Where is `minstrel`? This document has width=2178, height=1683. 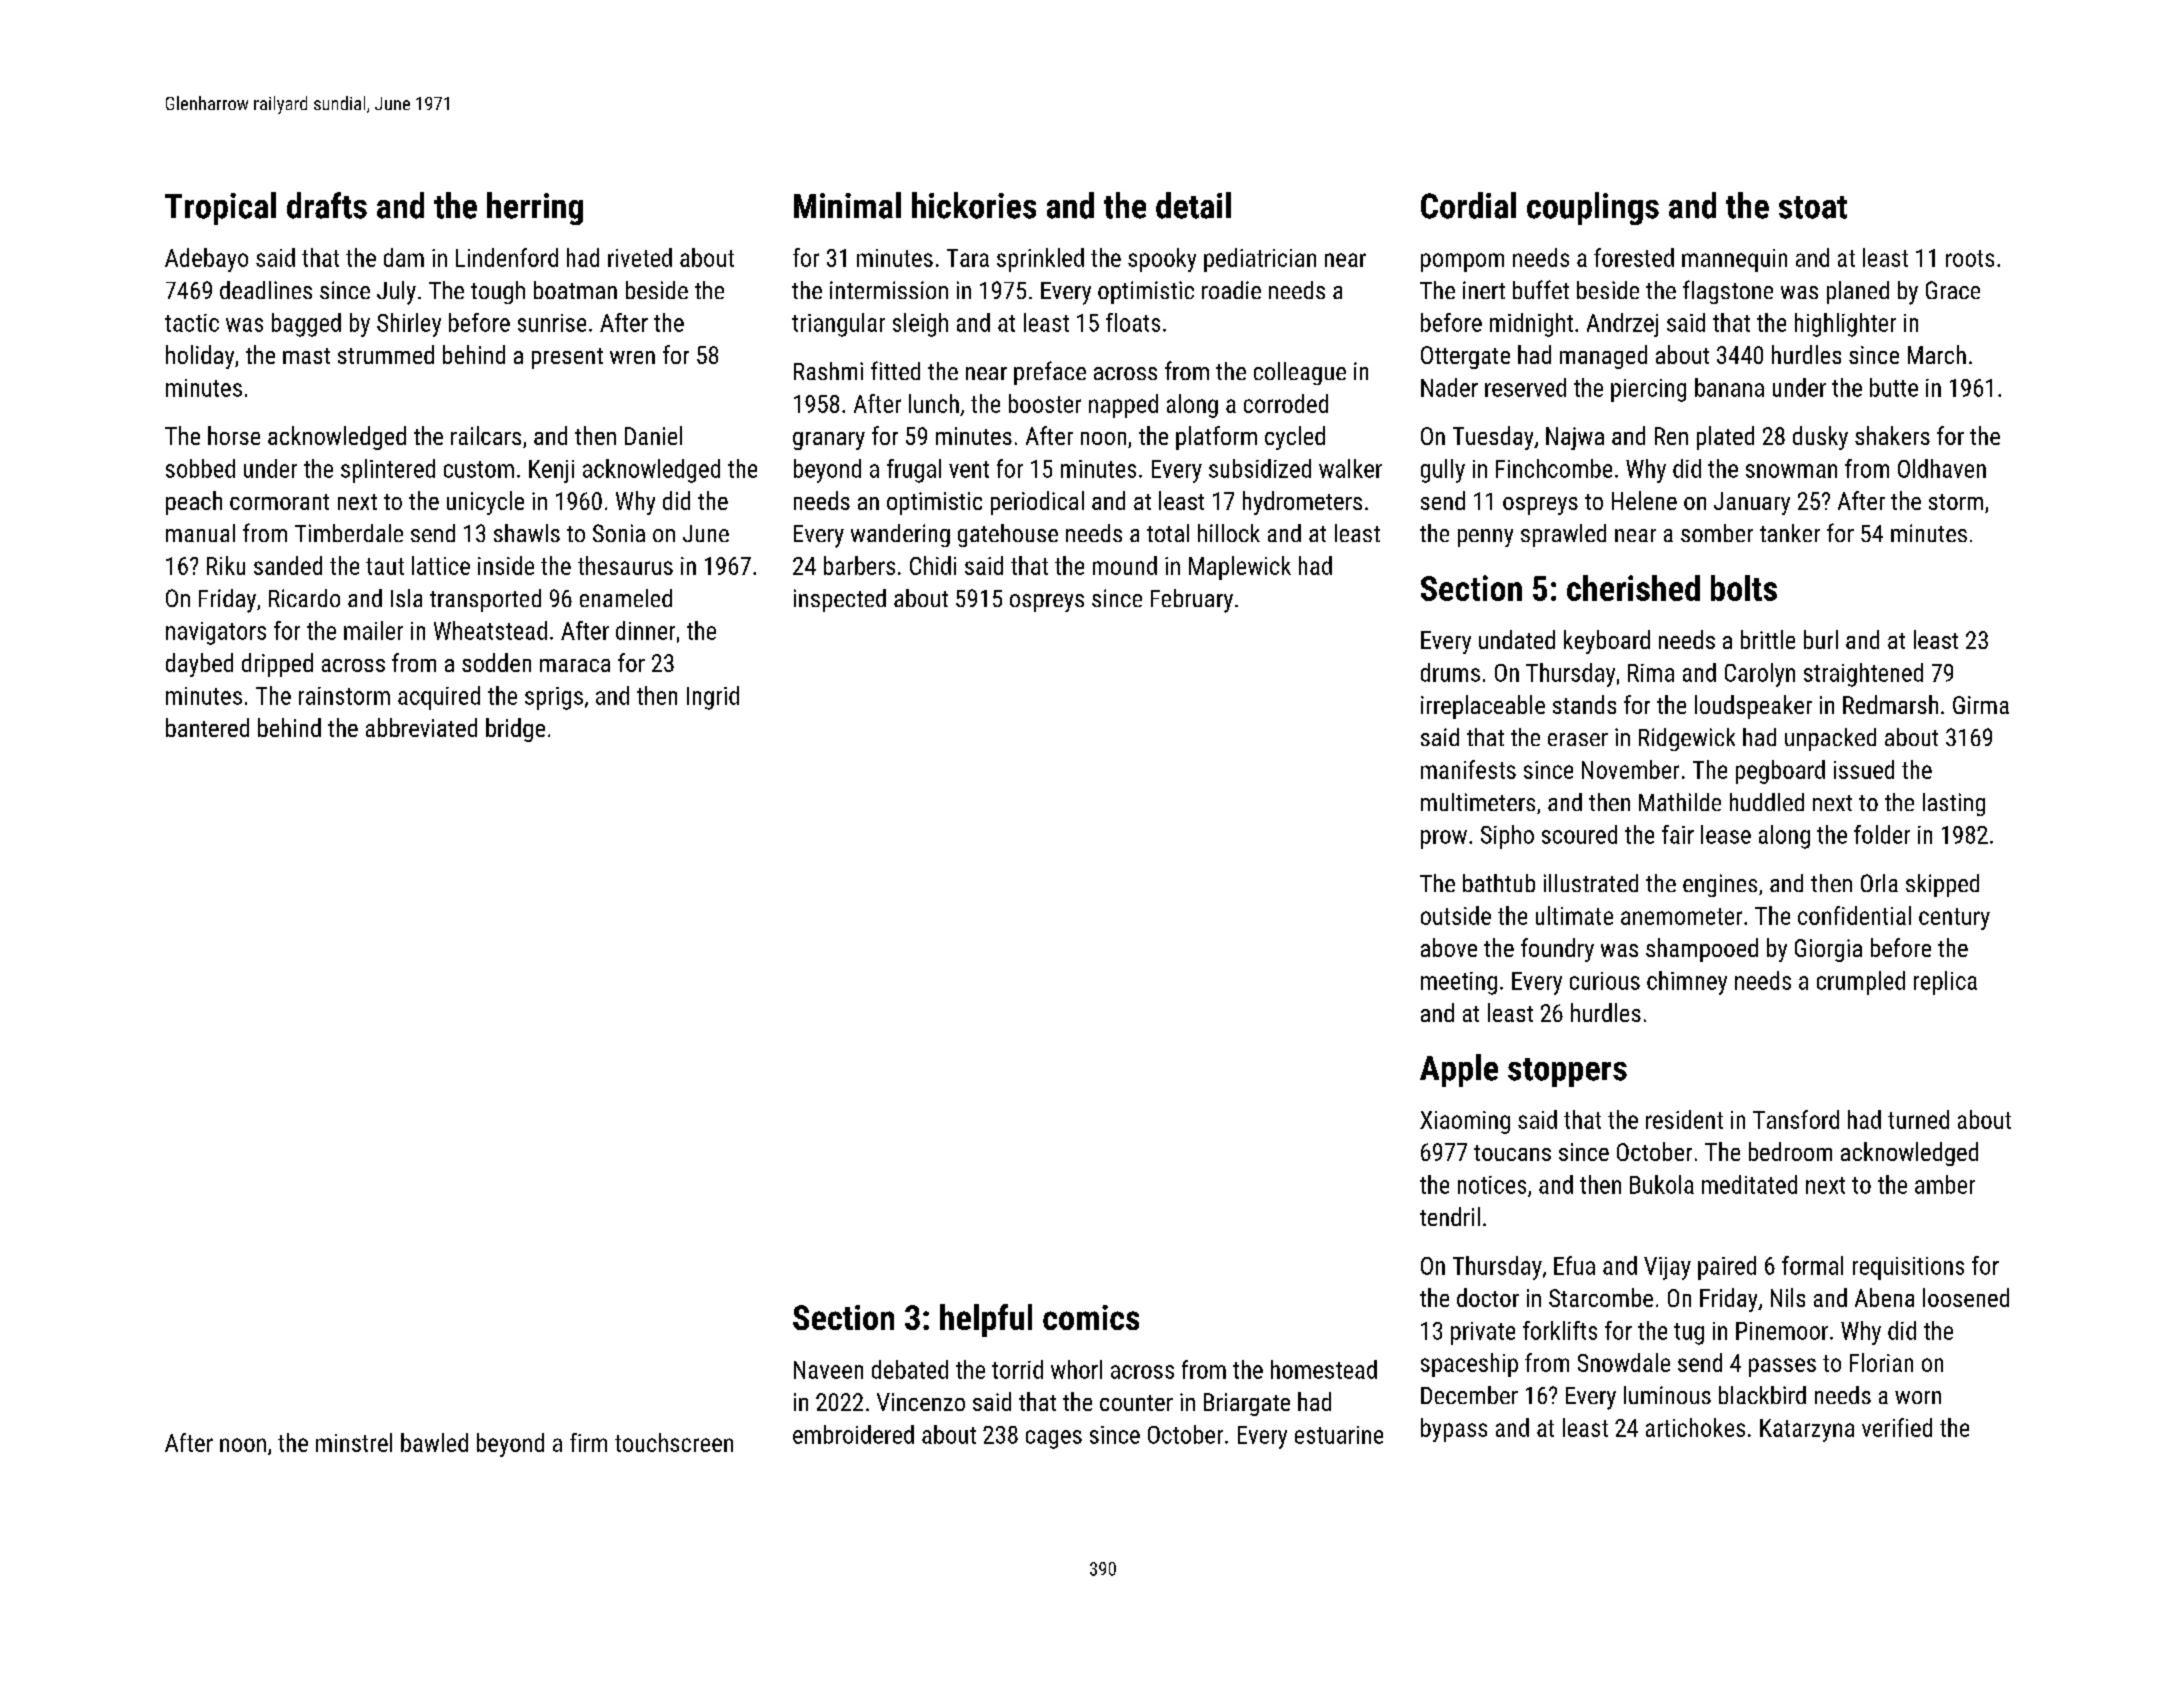 minstrel is located at coordinates (354, 1442).
